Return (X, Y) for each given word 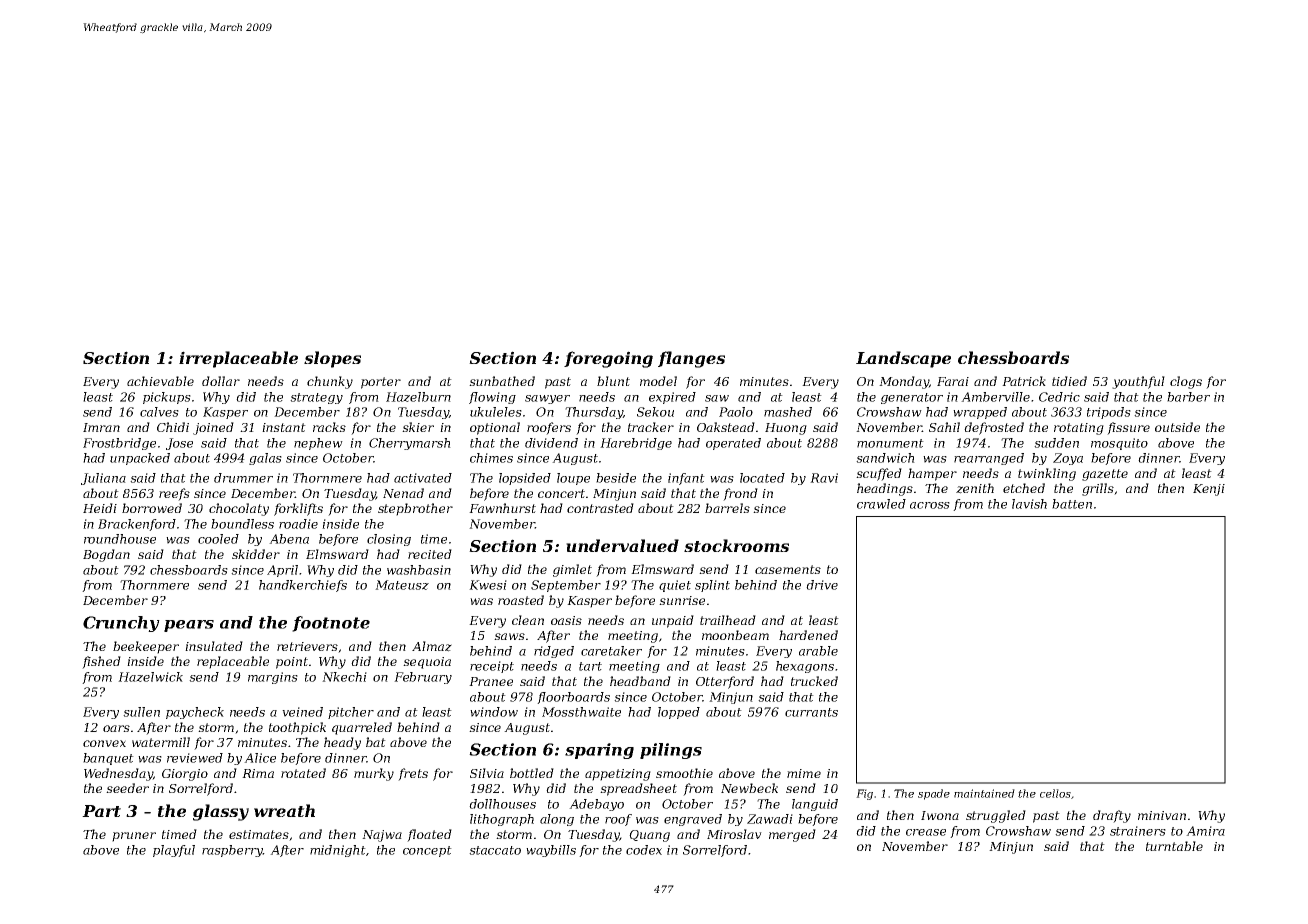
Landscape (903, 359)
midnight (338, 851)
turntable (1174, 846)
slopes (332, 359)
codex (644, 850)
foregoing (608, 359)
